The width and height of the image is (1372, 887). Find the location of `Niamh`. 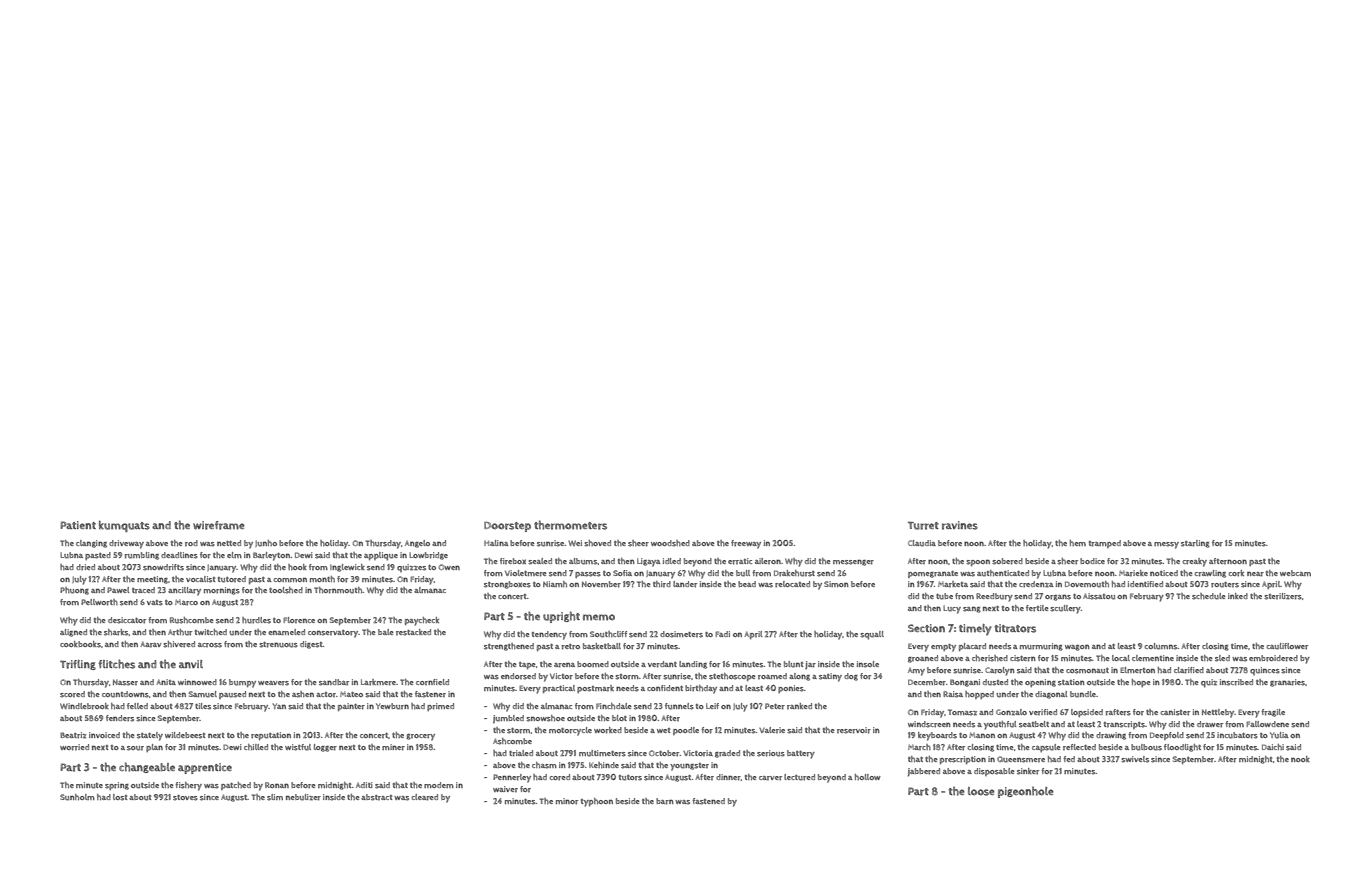

Niamh is located at coordinates (555, 584).
